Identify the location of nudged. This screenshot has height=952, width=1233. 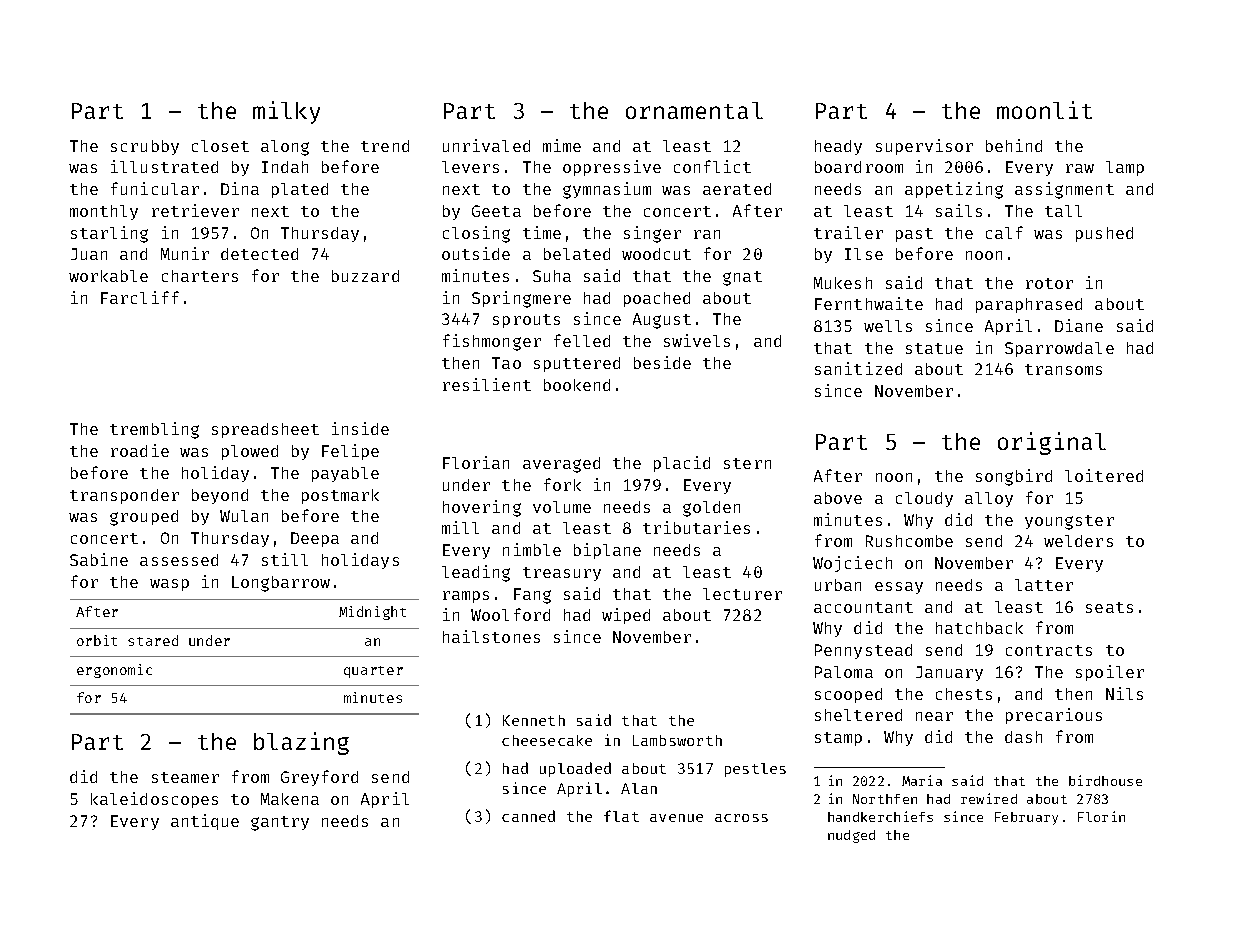
(851, 836).
